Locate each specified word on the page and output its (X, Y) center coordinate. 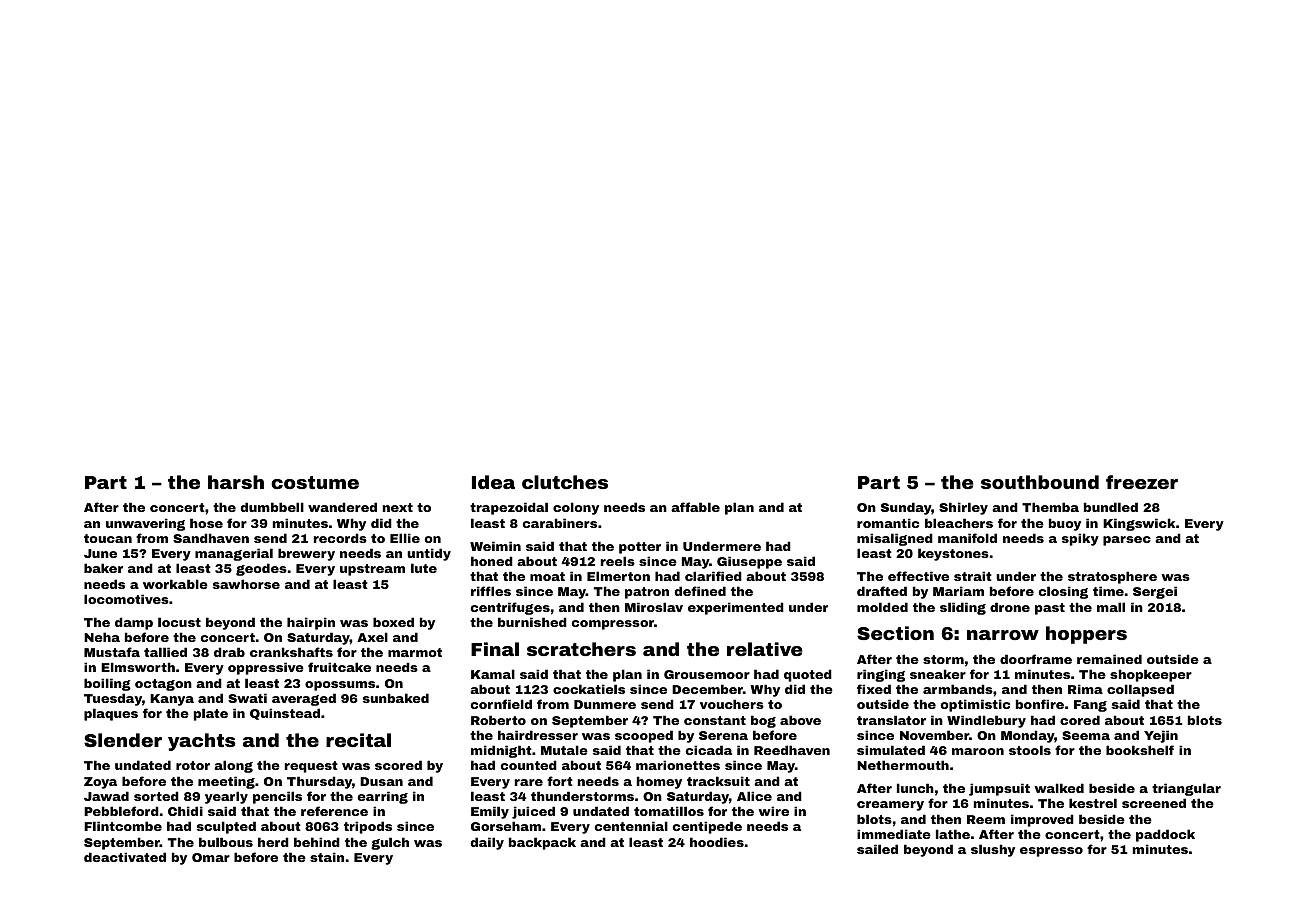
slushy (993, 850)
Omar (211, 857)
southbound (1040, 482)
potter (640, 548)
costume (315, 482)
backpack (542, 843)
